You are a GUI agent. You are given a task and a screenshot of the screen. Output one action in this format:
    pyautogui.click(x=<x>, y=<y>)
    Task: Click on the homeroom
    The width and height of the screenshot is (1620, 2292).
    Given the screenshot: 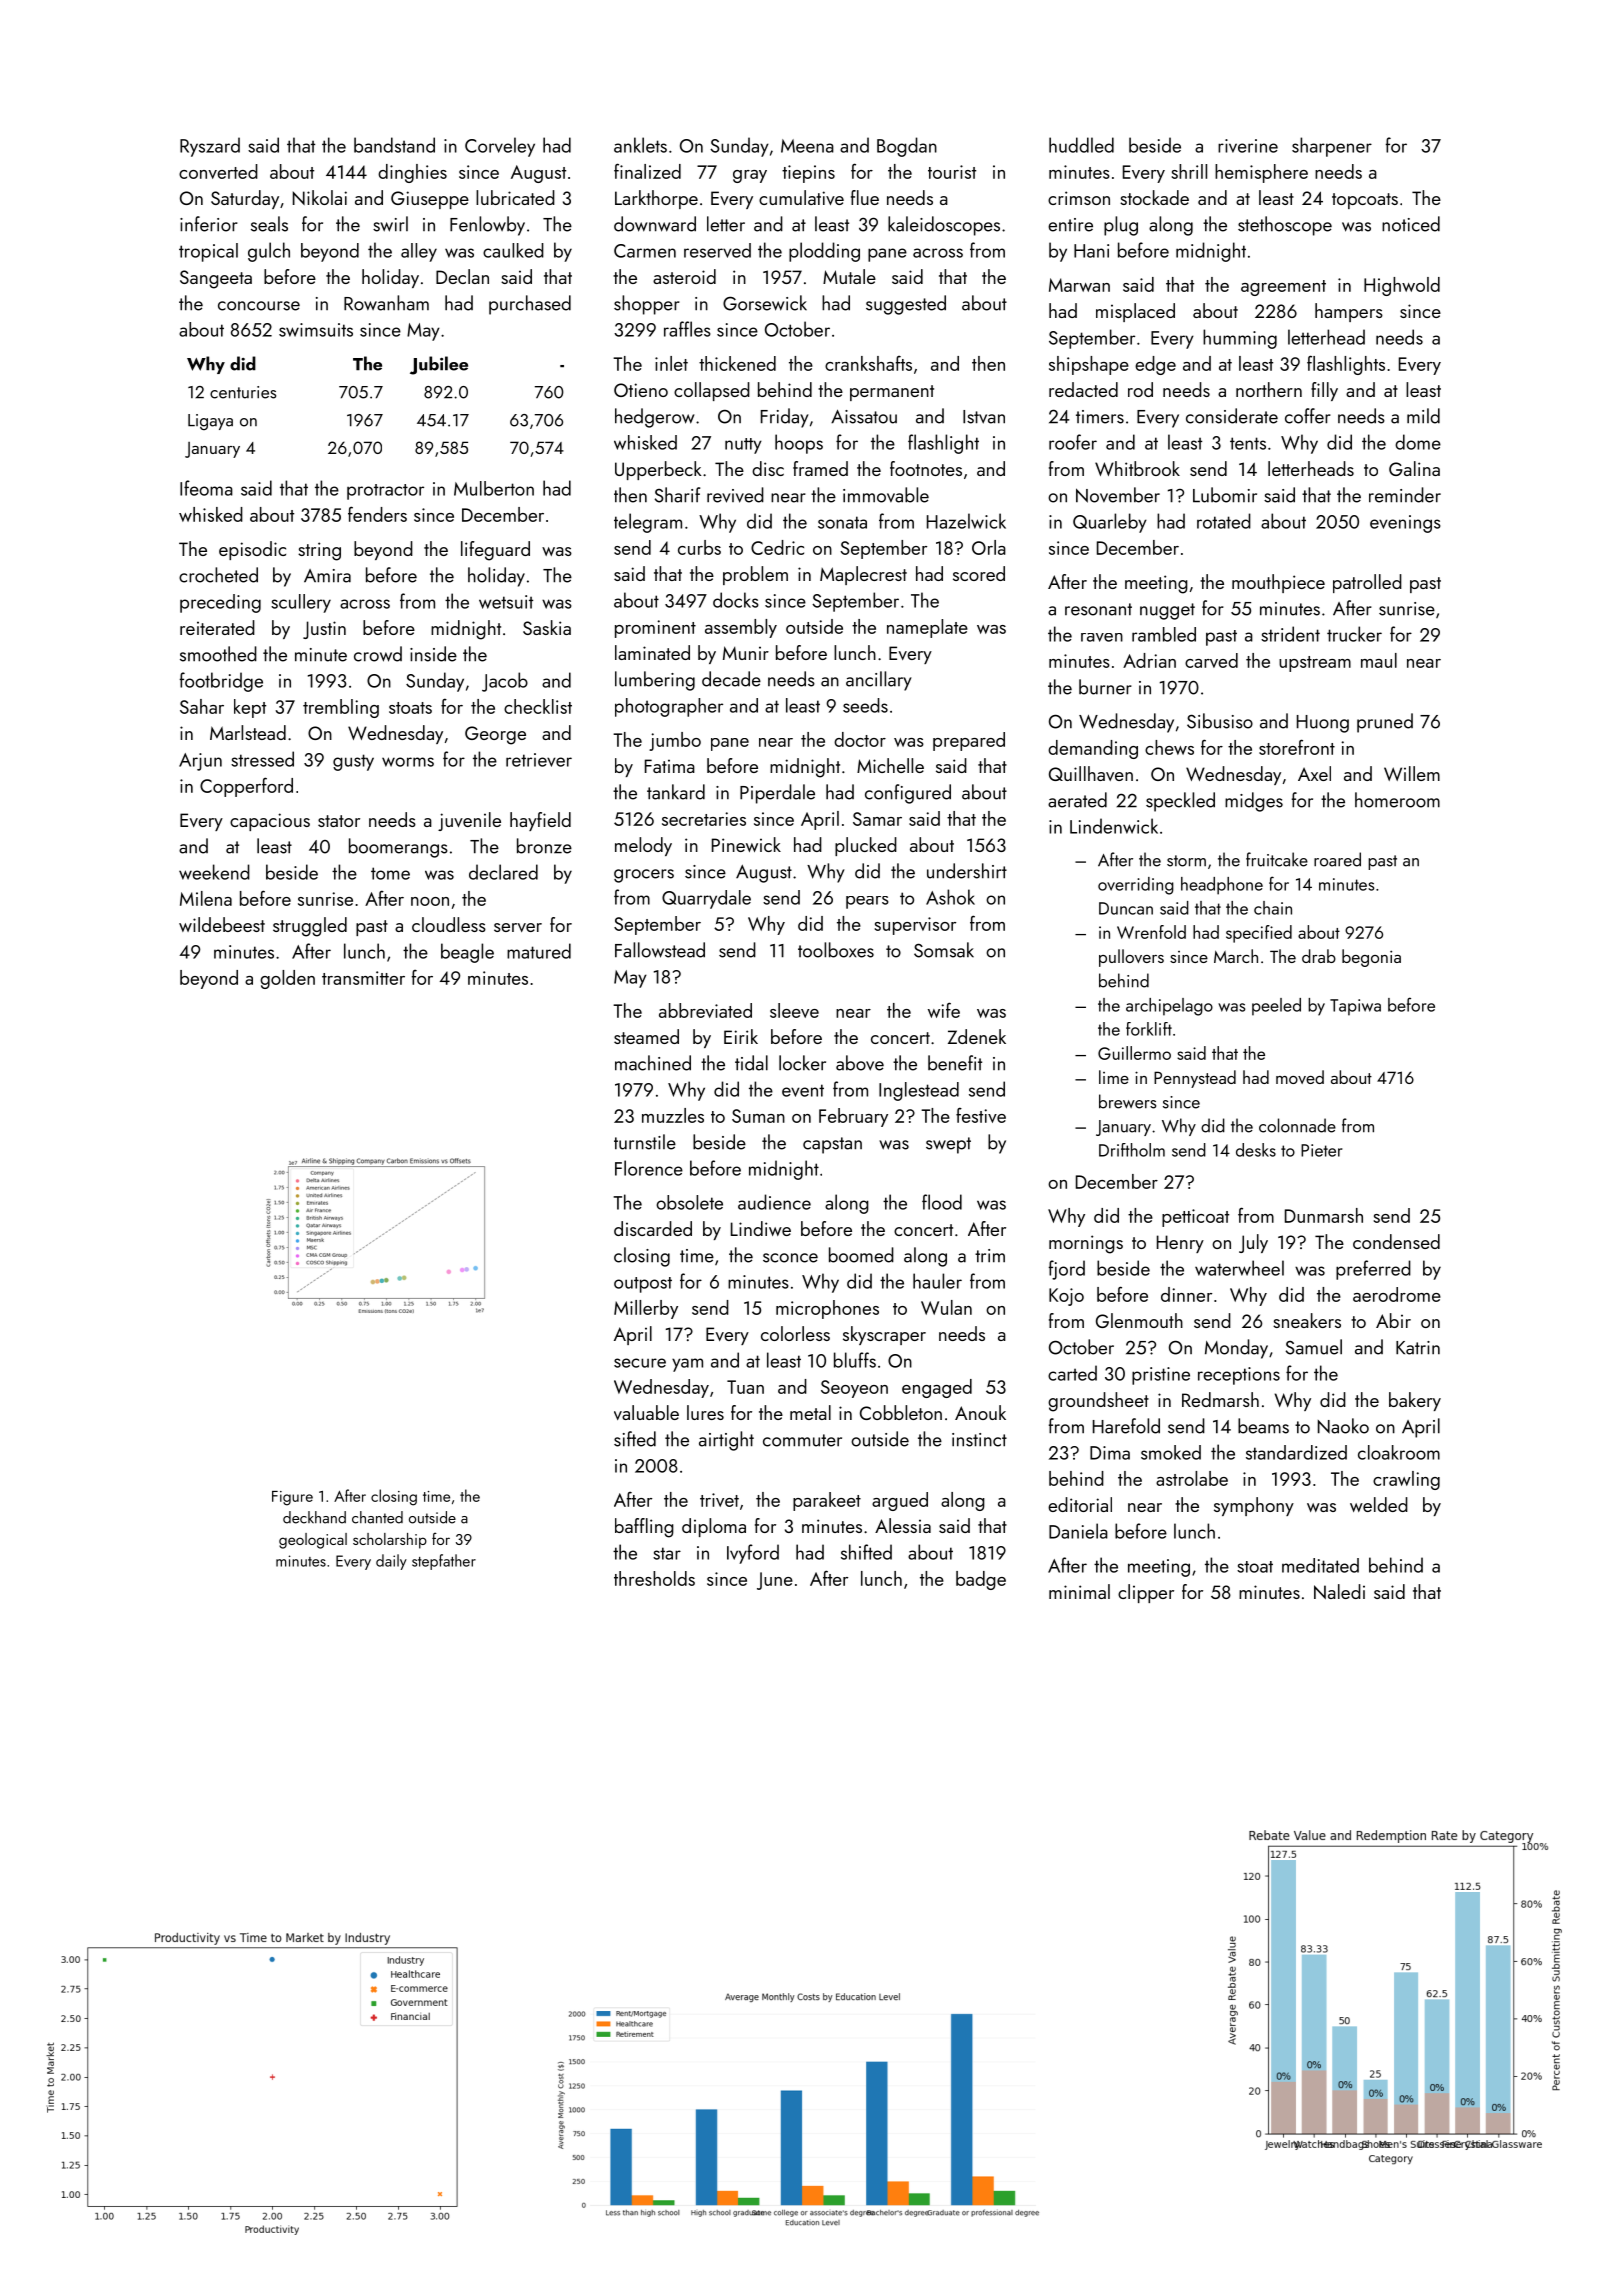 What is the action you would take?
    pyautogui.click(x=1397, y=800)
